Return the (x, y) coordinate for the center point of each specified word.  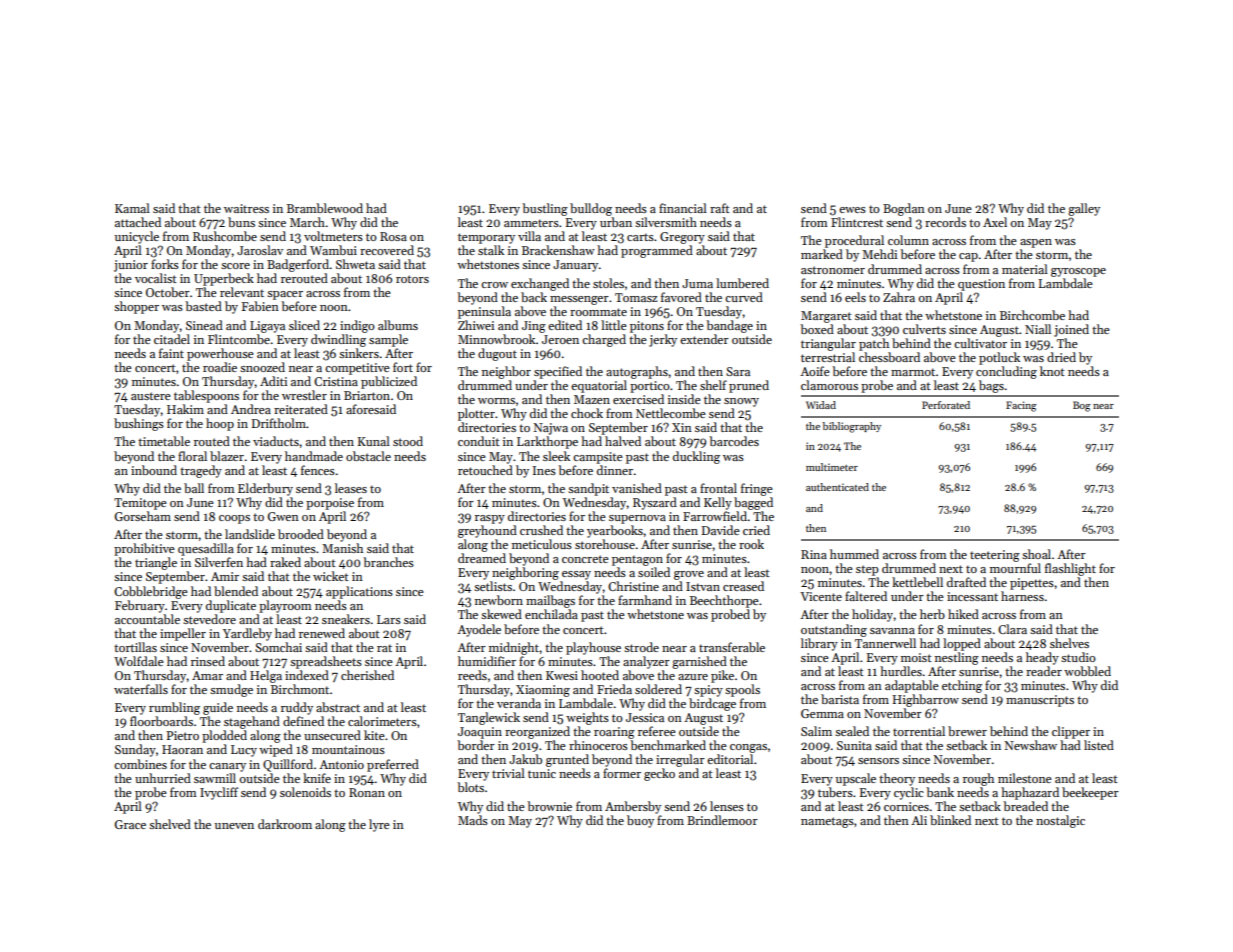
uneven (234, 826)
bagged (753, 503)
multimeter (832, 467)
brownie (549, 806)
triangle (156, 563)
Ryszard (655, 503)
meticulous (542, 544)
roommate (598, 312)
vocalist (156, 278)
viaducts (276, 441)
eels (855, 297)
